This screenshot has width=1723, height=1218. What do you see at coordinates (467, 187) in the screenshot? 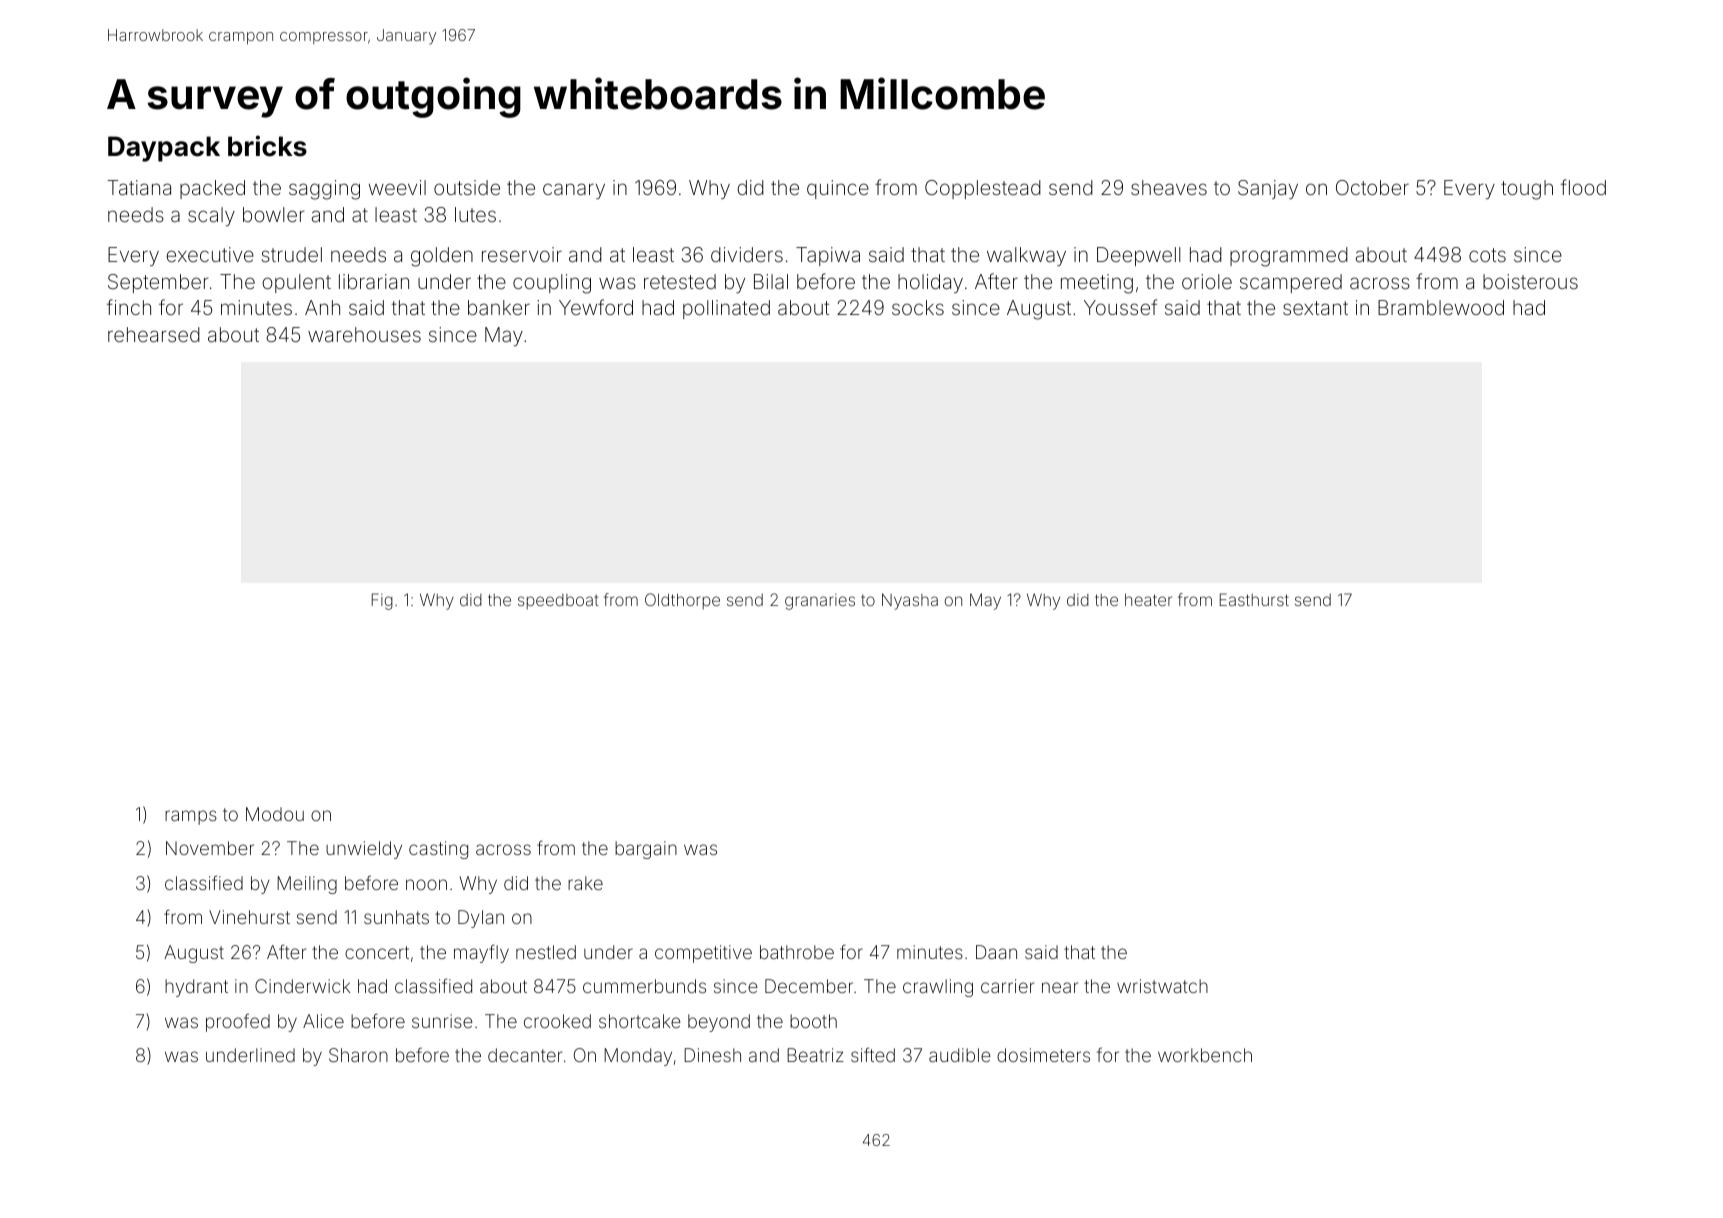
I see `outside` at bounding box center [467, 187].
